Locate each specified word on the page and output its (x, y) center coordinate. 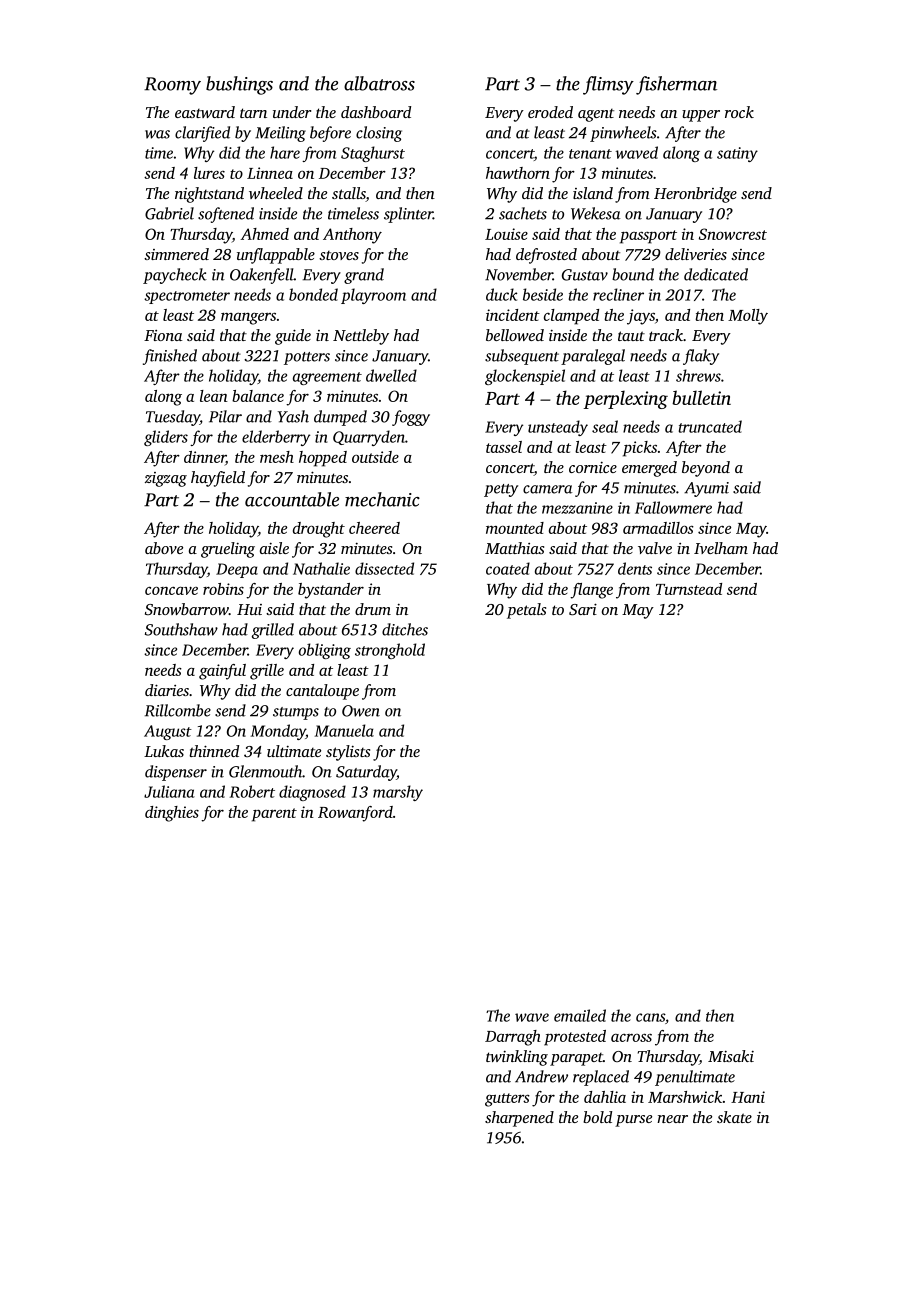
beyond (706, 469)
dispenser (176, 773)
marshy (398, 793)
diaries (167, 690)
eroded (550, 112)
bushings (239, 85)
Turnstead (689, 589)
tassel (504, 447)
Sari (583, 609)
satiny (737, 154)
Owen (361, 711)
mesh (277, 457)
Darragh (513, 1038)
